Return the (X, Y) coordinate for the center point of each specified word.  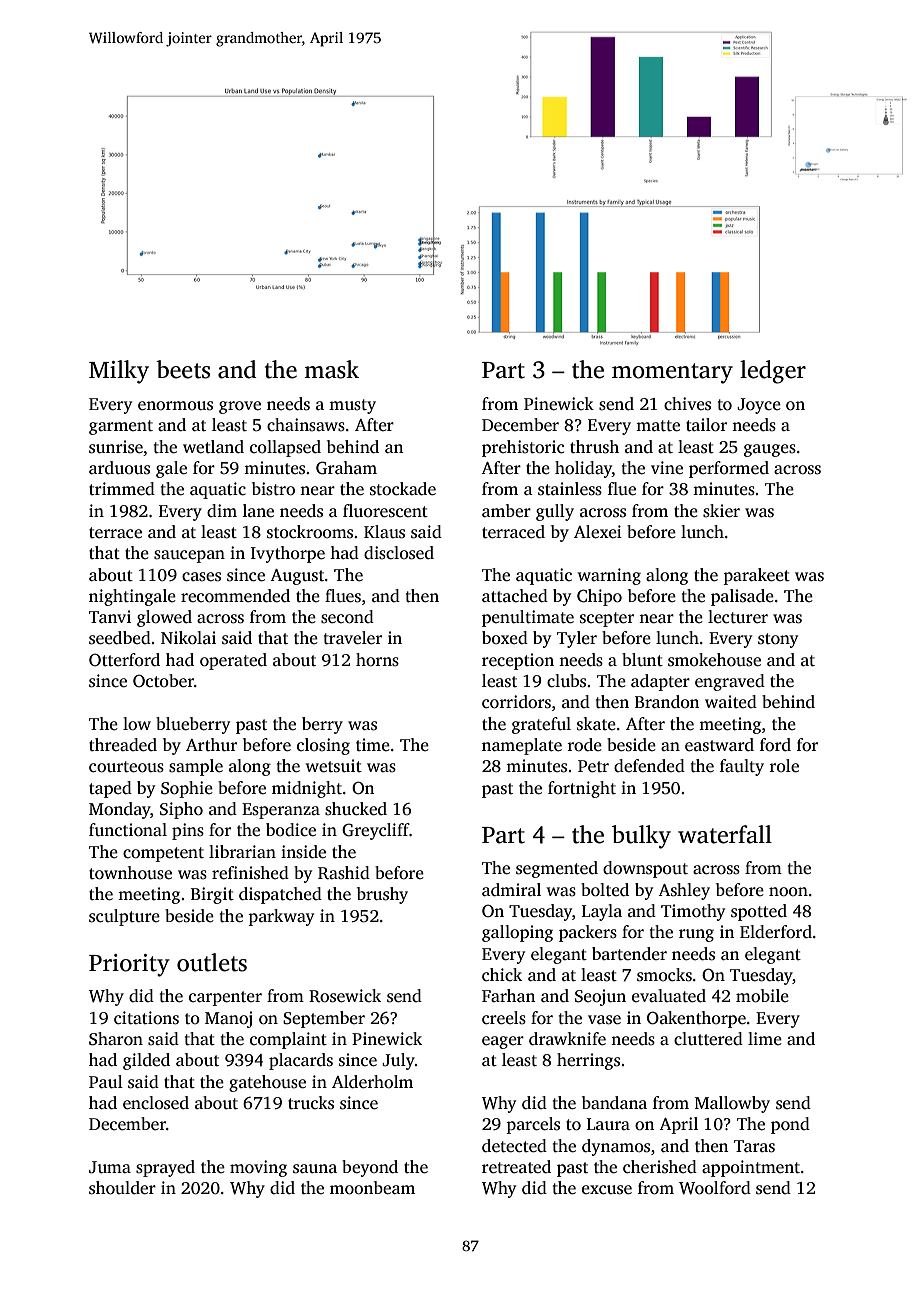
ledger (773, 372)
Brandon (667, 702)
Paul (106, 1081)
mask (331, 369)
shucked (356, 809)
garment (121, 427)
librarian (242, 851)
